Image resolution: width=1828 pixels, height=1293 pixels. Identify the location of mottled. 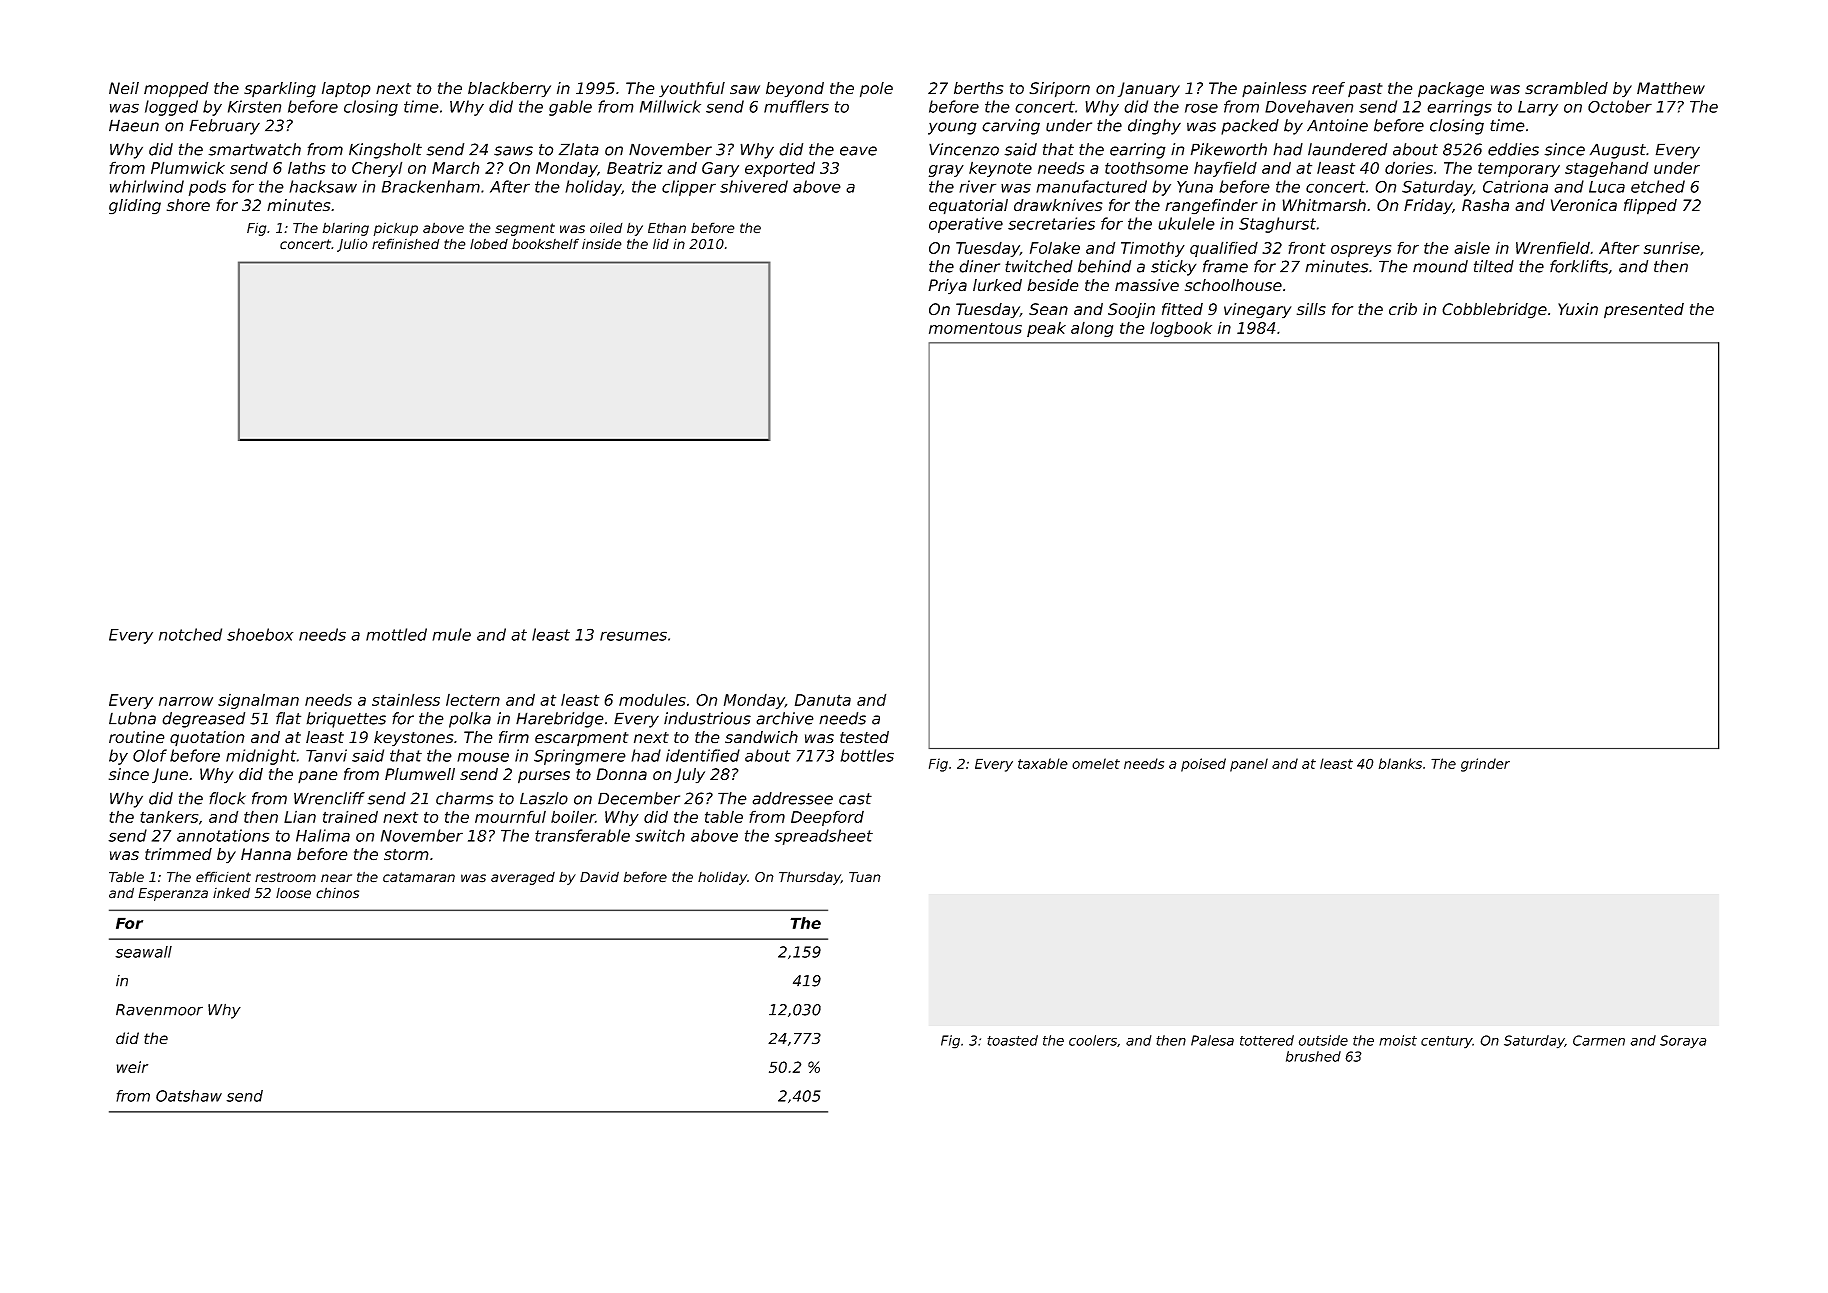
(396, 634).
